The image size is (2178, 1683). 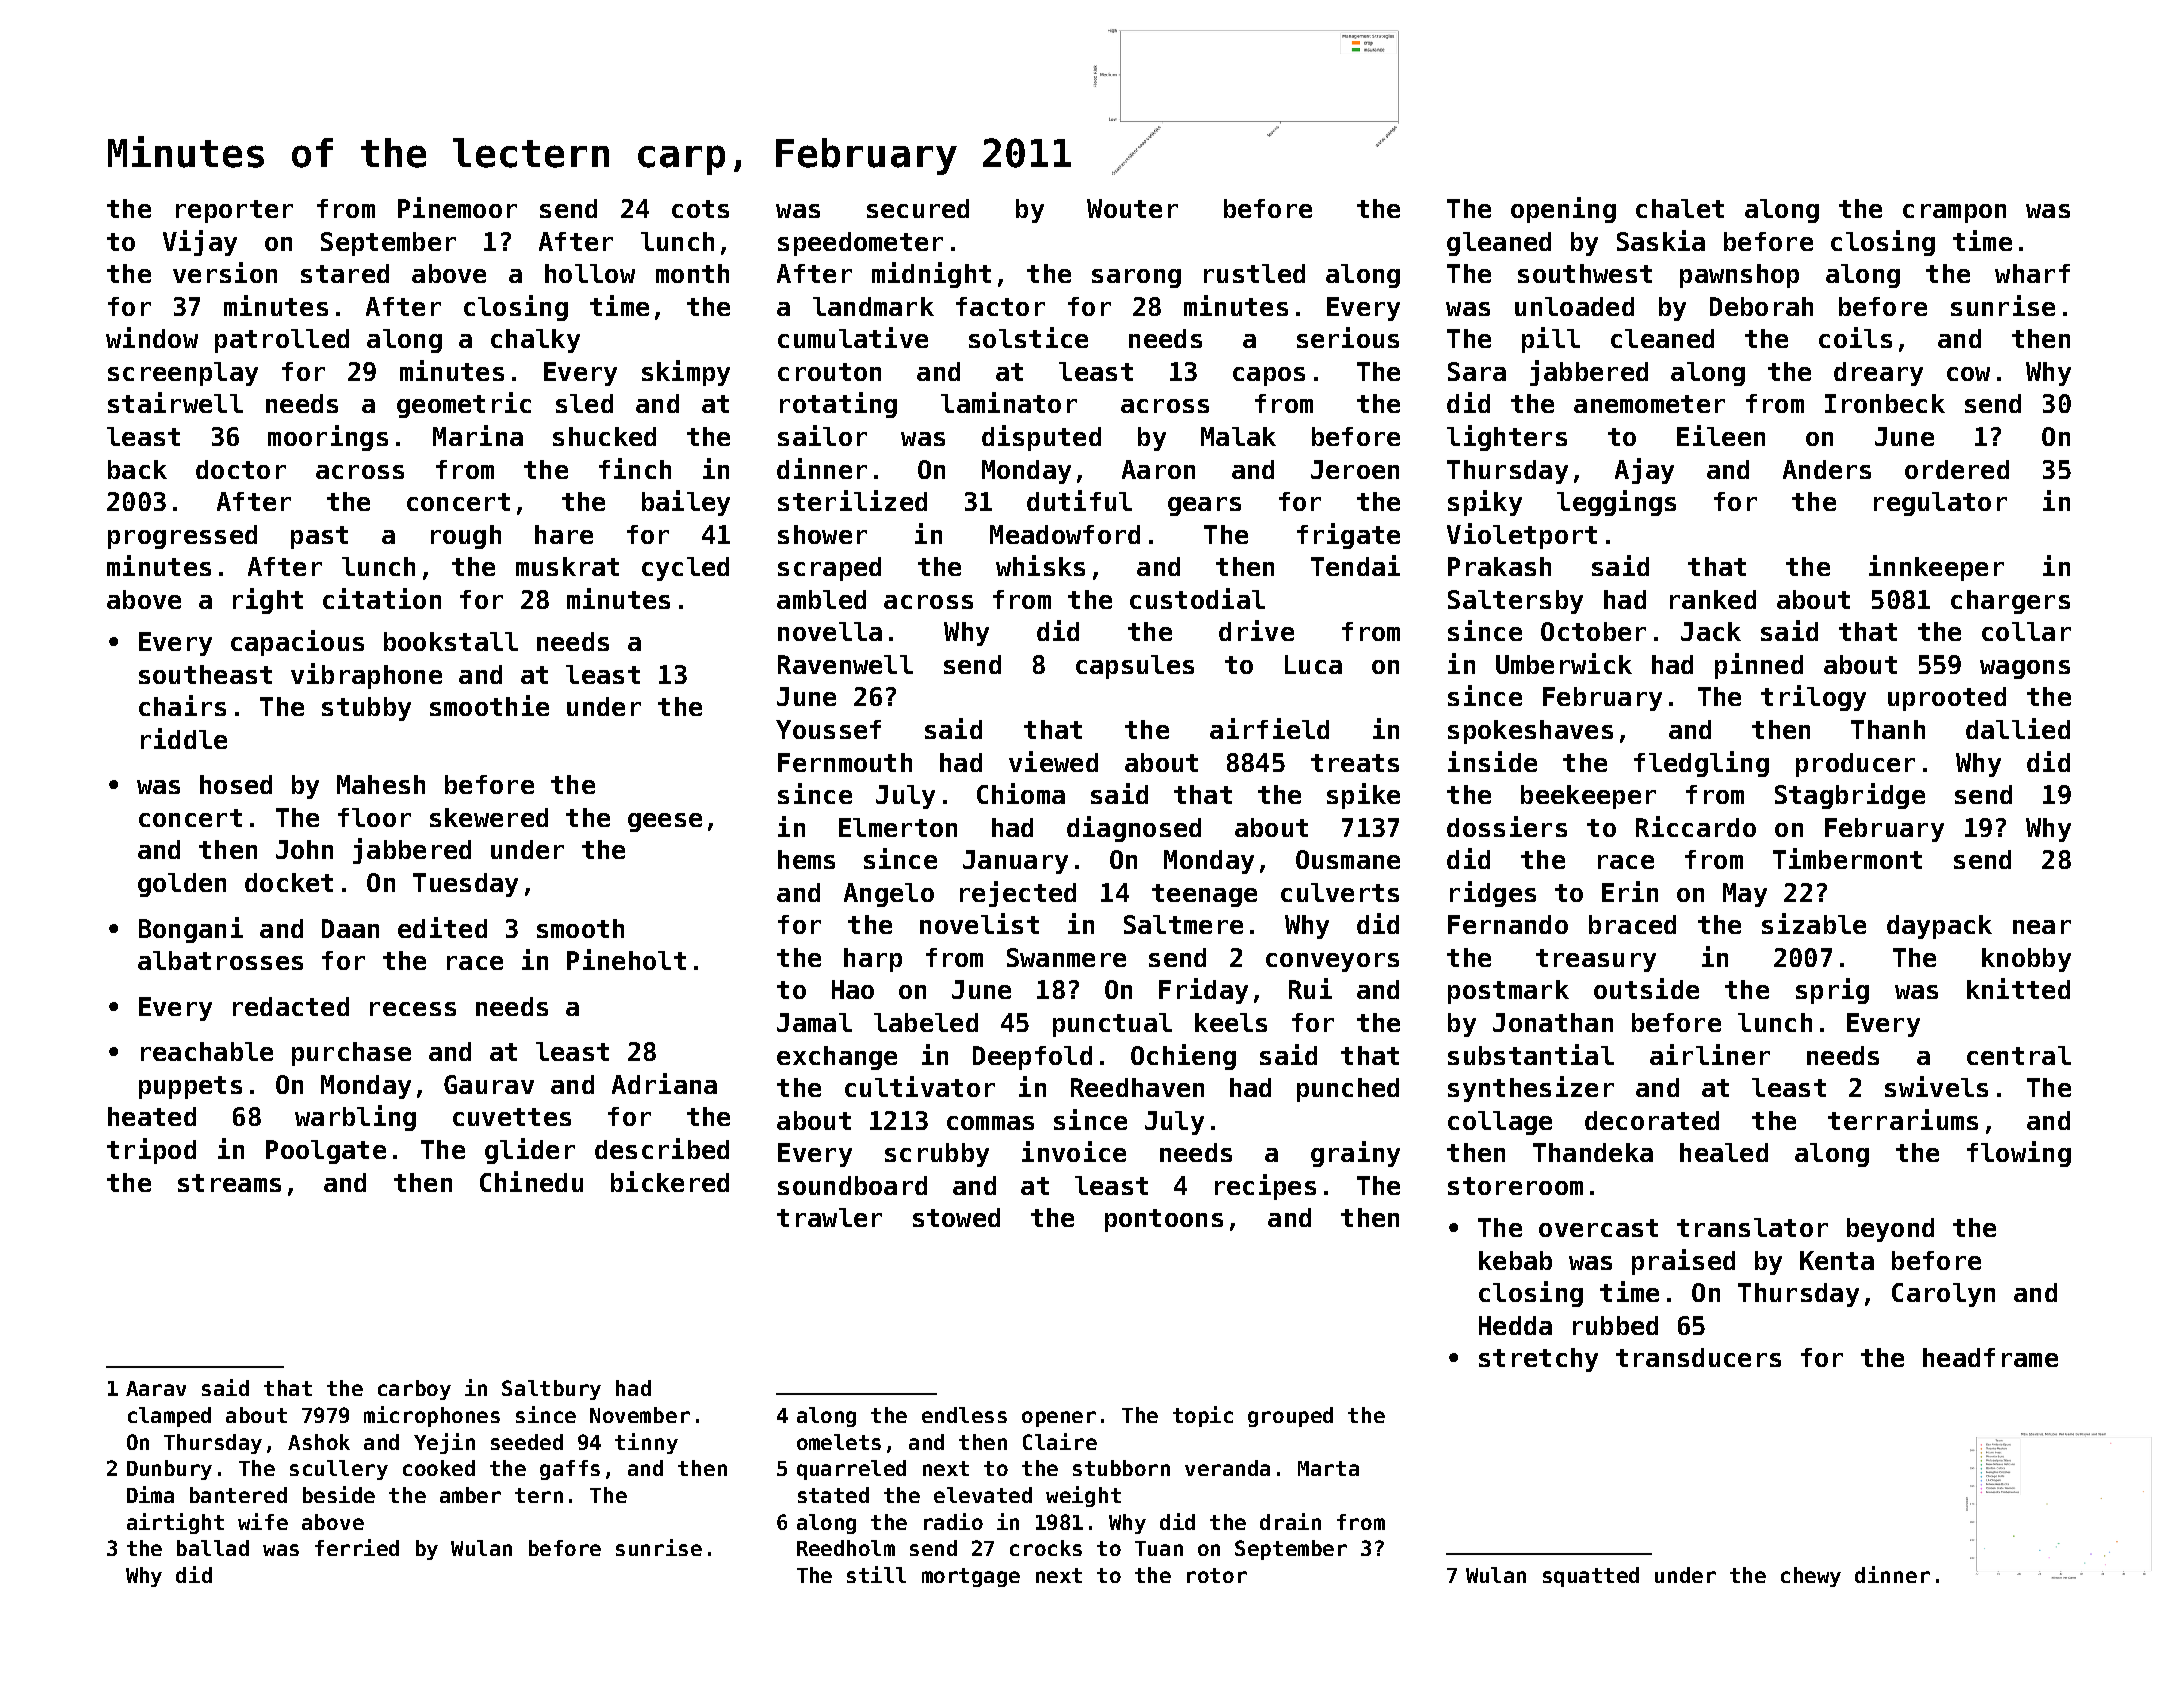 What do you see at coordinates (357, 1547) in the document?
I see `ferried` at bounding box center [357, 1547].
